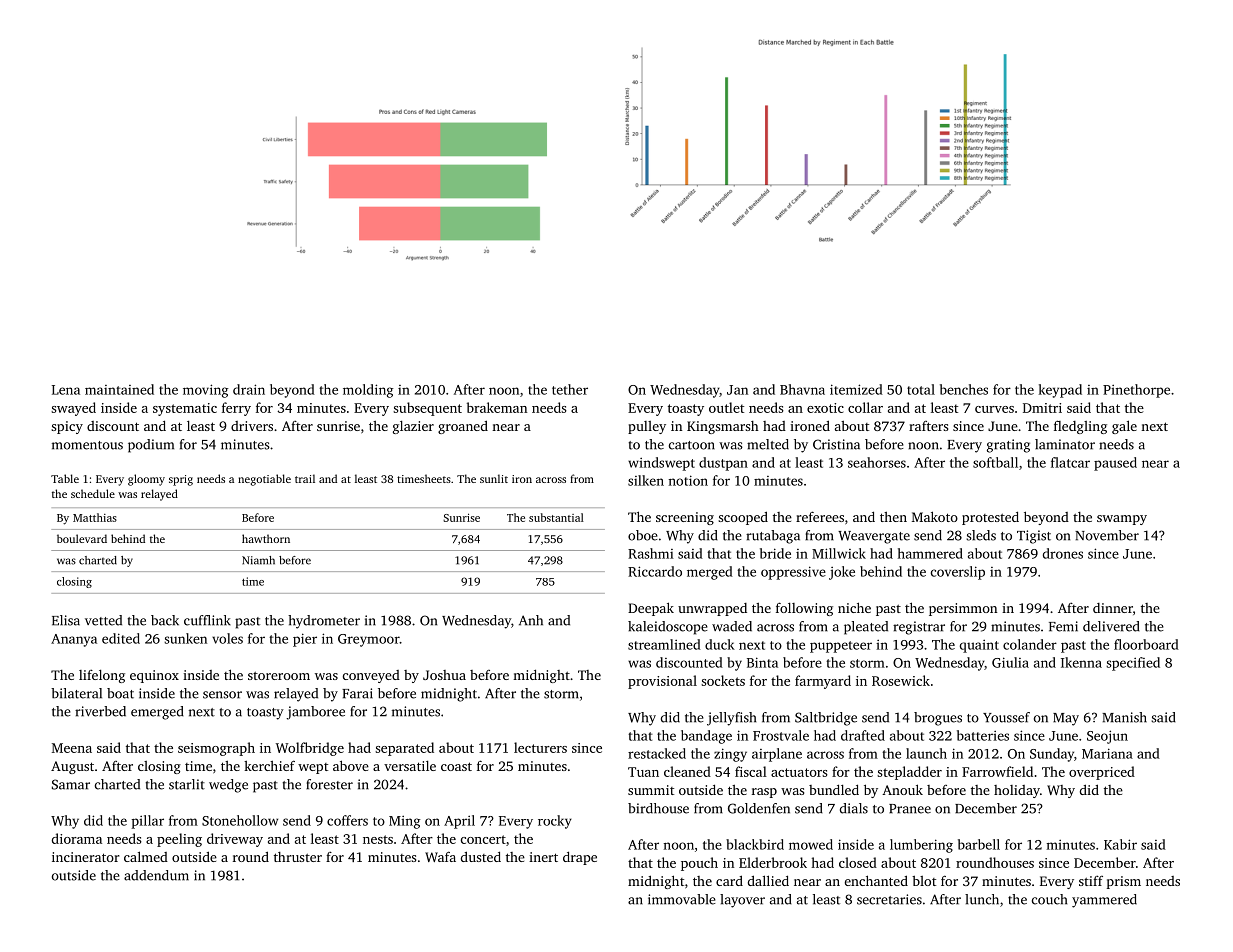  What do you see at coordinates (315, 713) in the page?
I see `jamboree` at bounding box center [315, 713].
